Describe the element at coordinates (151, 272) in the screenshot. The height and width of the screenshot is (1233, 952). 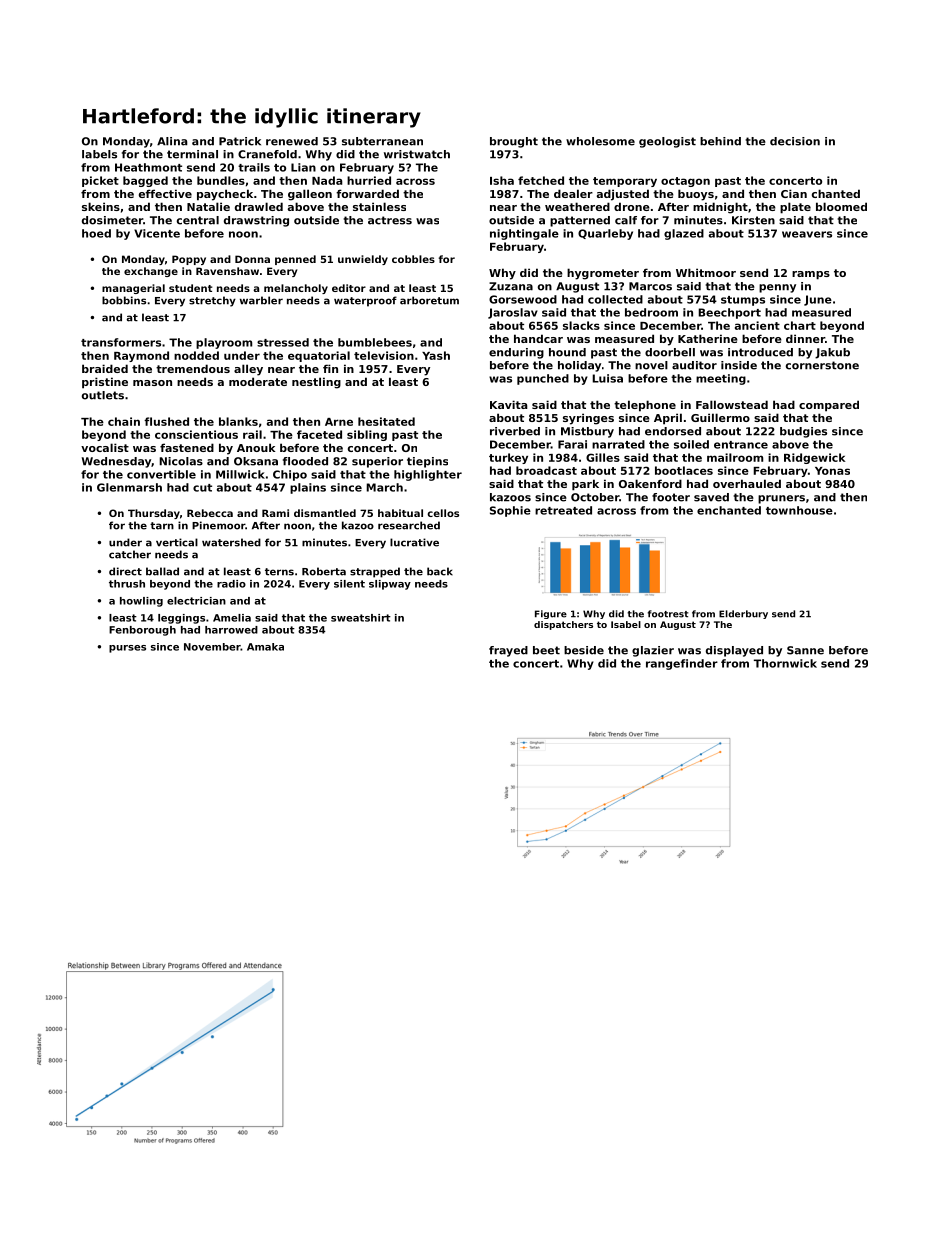
I see `exchange` at that location.
